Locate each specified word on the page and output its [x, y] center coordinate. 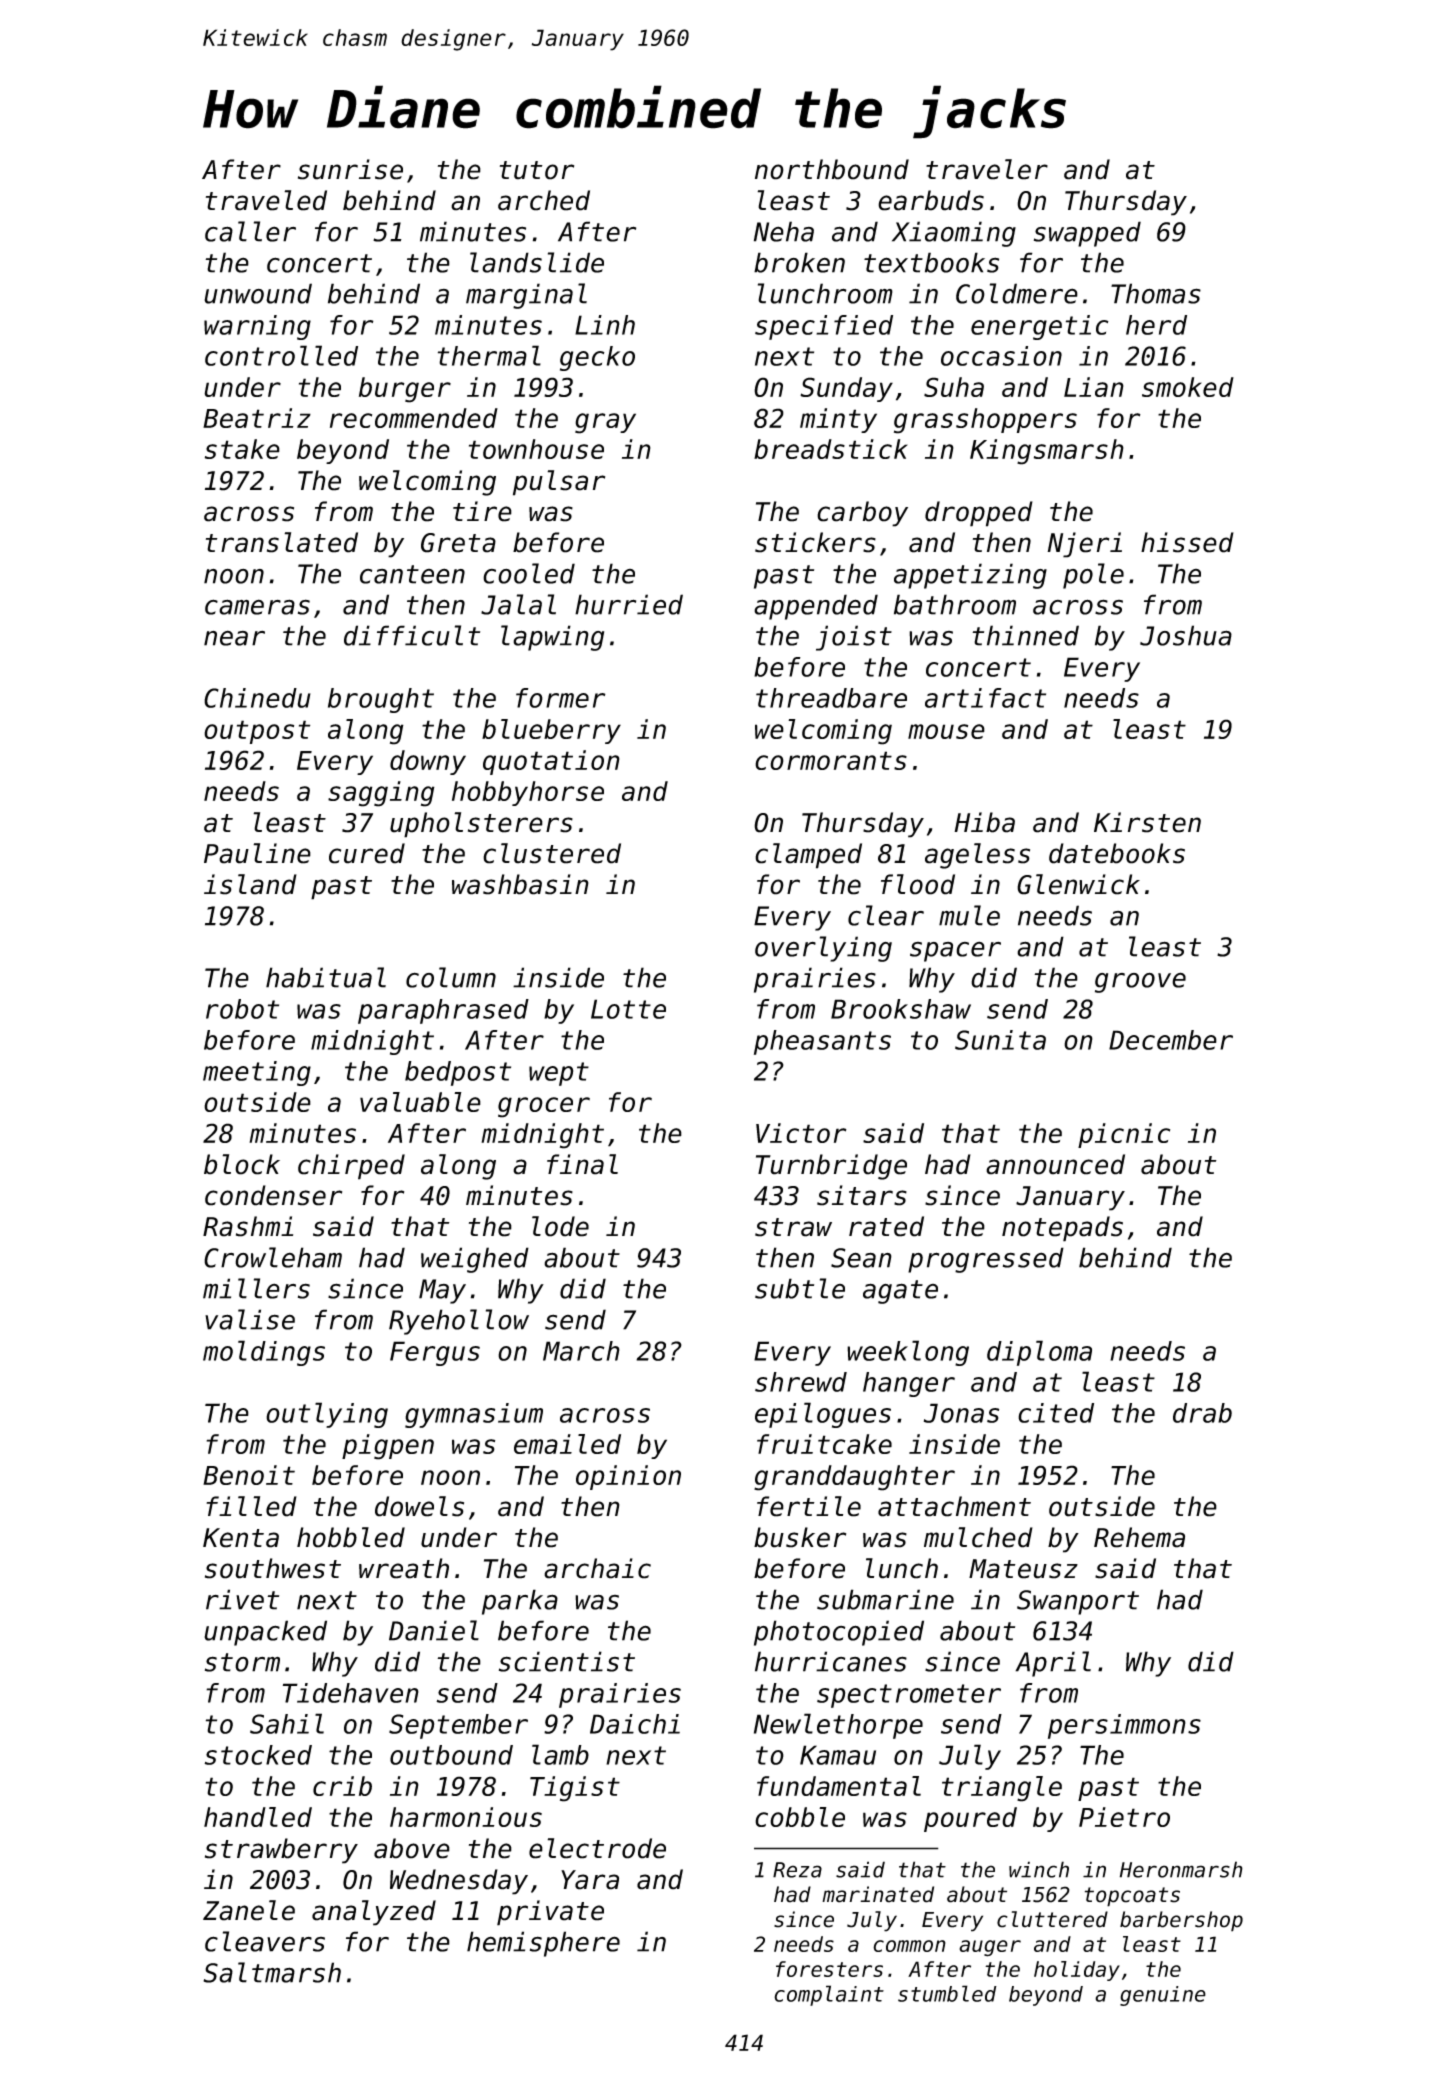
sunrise [350, 169]
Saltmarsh [272, 1972]
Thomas [1156, 293]
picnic [1124, 1135]
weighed [475, 1260]
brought [381, 700]
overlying [823, 949]
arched [544, 200]
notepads [1062, 1229]
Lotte [628, 1009]
